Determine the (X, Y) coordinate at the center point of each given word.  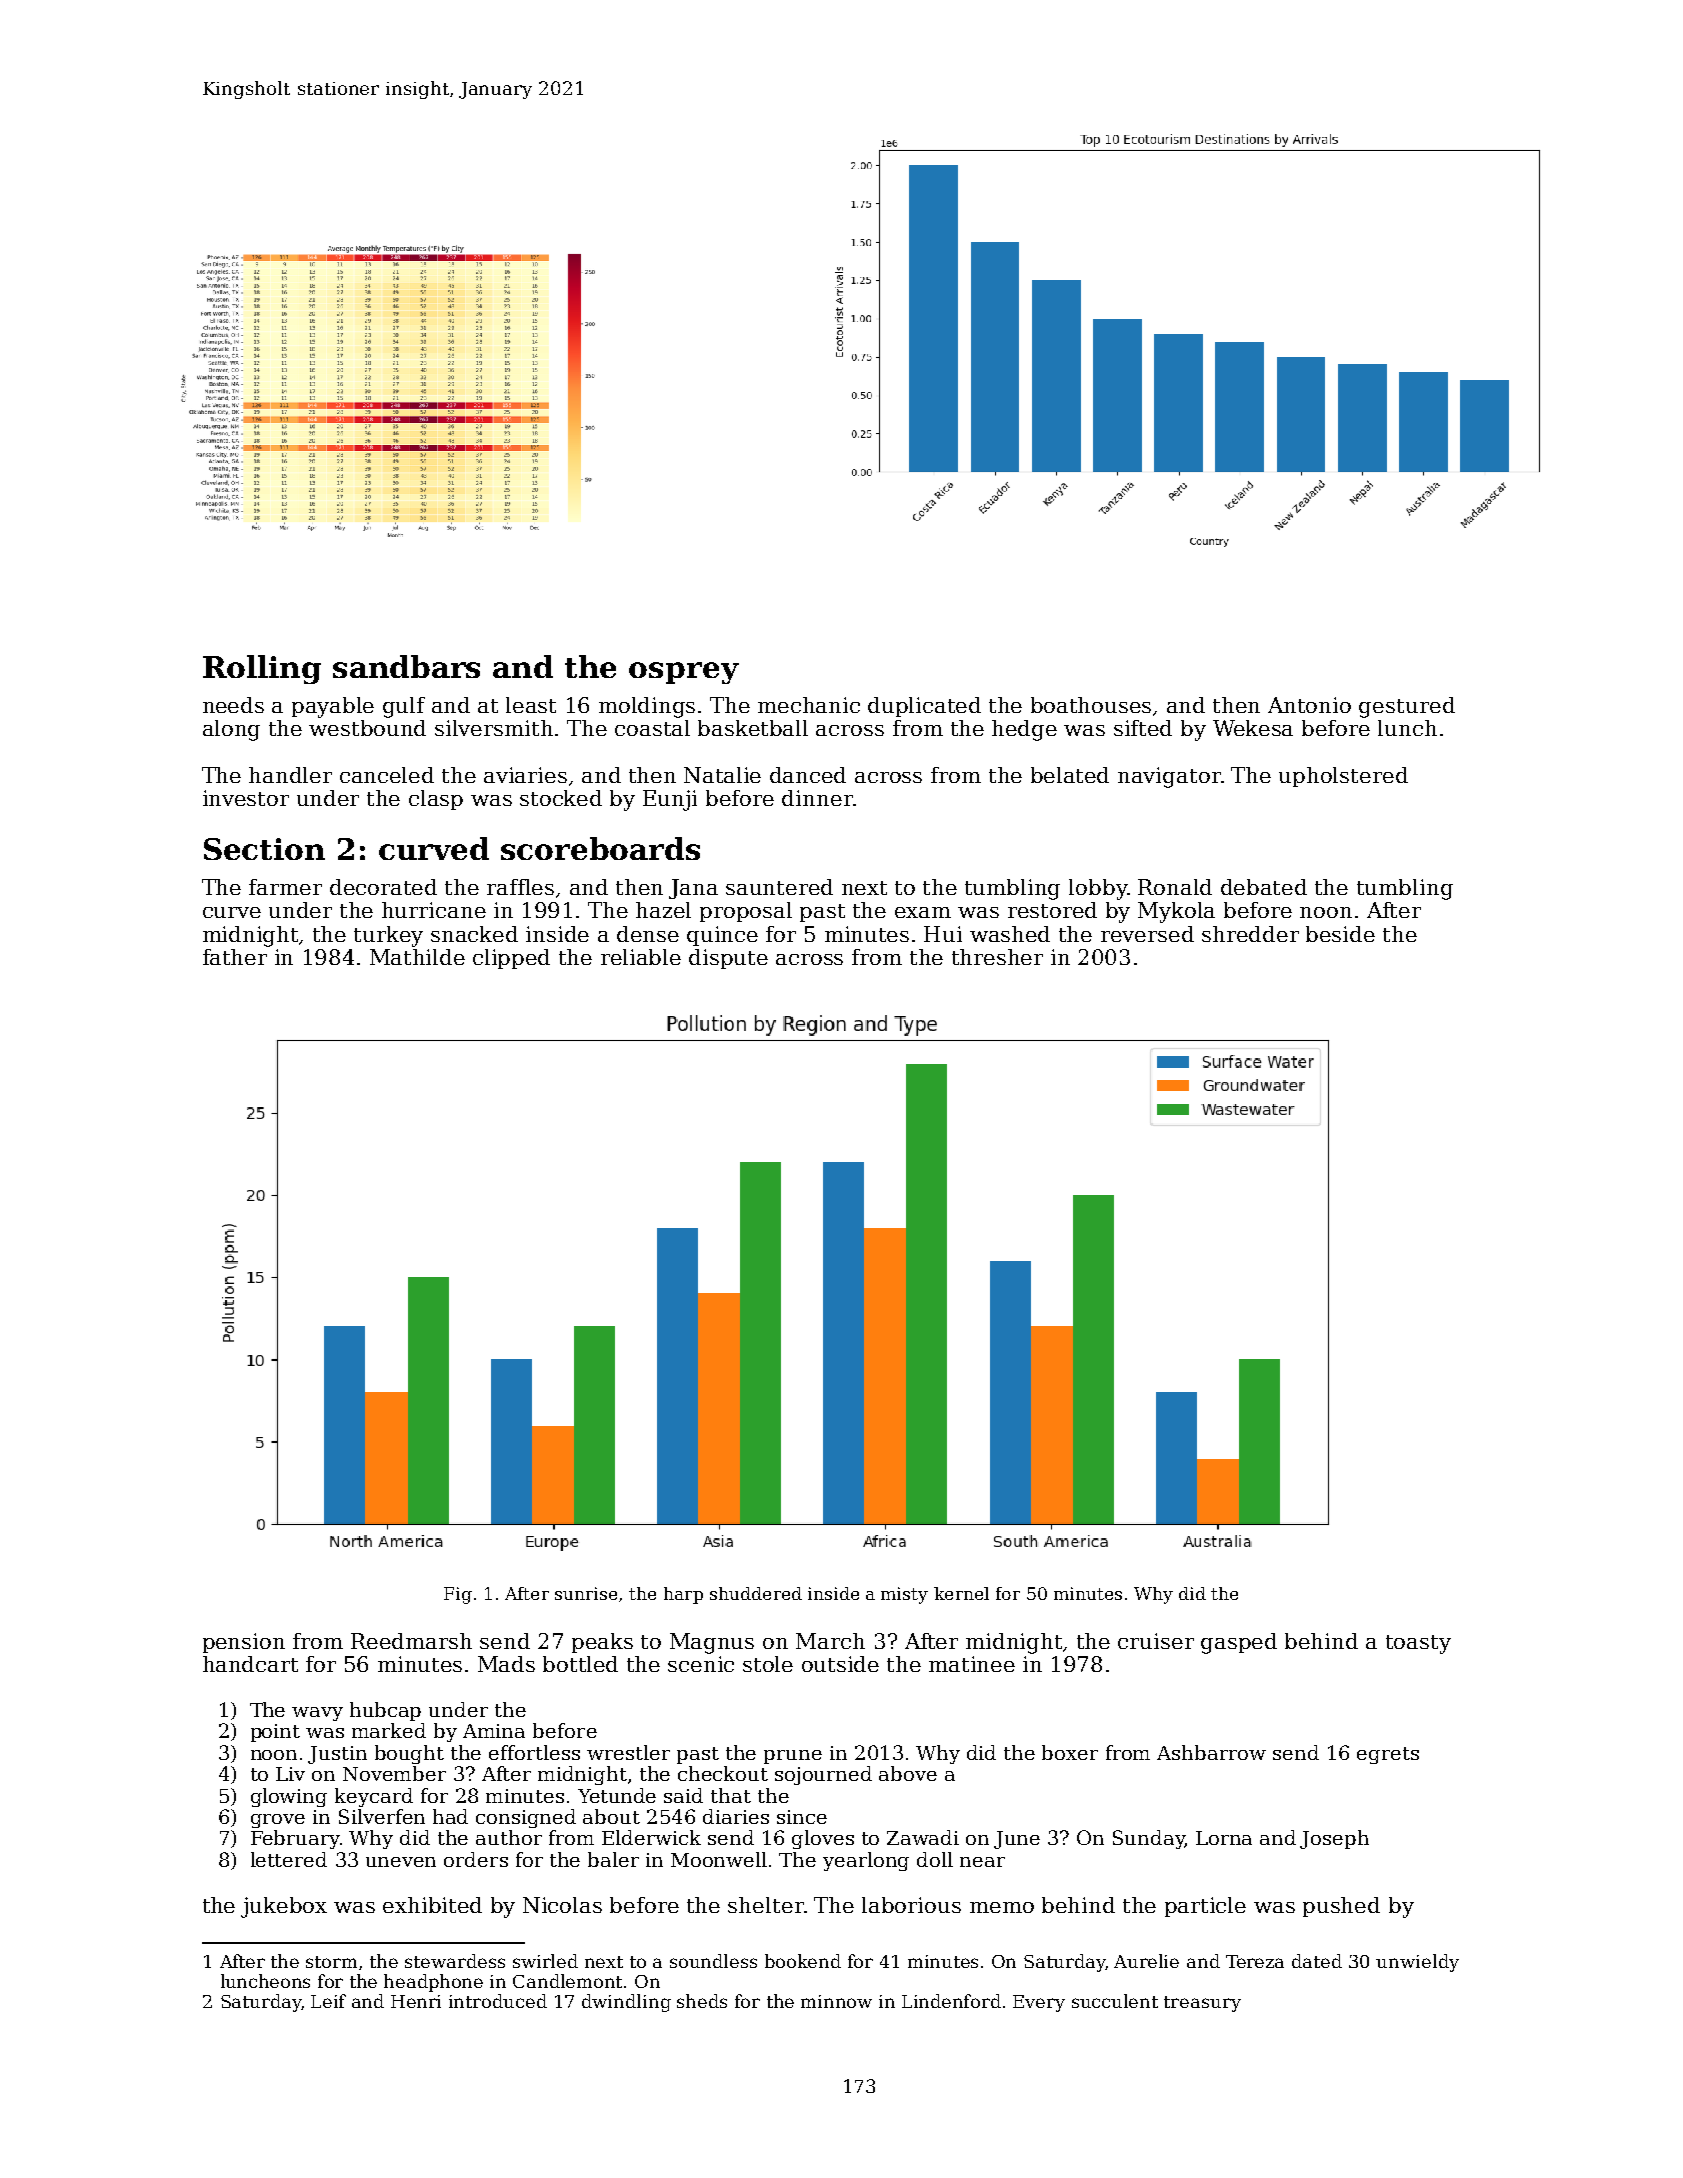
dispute (728, 959)
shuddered (756, 1593)
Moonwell (719, 1859)
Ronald (1175, 887)
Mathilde (417, 957)
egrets (1388, 1755)
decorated (383, 887)
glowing (289, 1797)
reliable (641, 957)
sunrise (586, 1593)
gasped (1239, 1643)
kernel (961, 1593)
